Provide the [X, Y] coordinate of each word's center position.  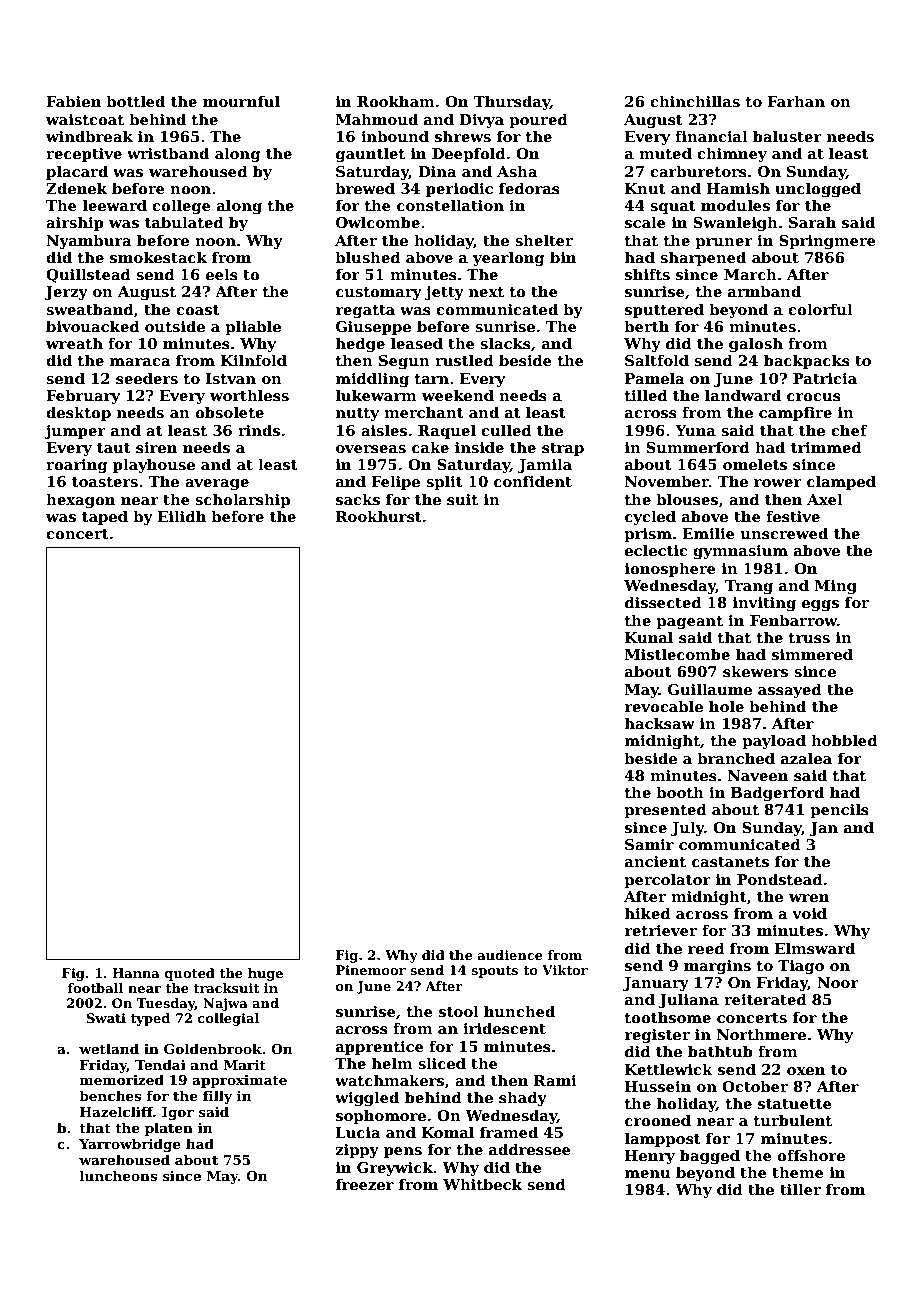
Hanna [136, 973]
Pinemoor [371, 970]
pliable [253, 327]
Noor [838, 982]
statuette [795, 1104]
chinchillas [695, 101]
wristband [168, 153]
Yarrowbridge [130, 1145]
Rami [555, 1080]
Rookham [396, 101]
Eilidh [182, 516]
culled [506, 430]
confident [533, 481]
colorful [820, 309]
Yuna [695, 430]
